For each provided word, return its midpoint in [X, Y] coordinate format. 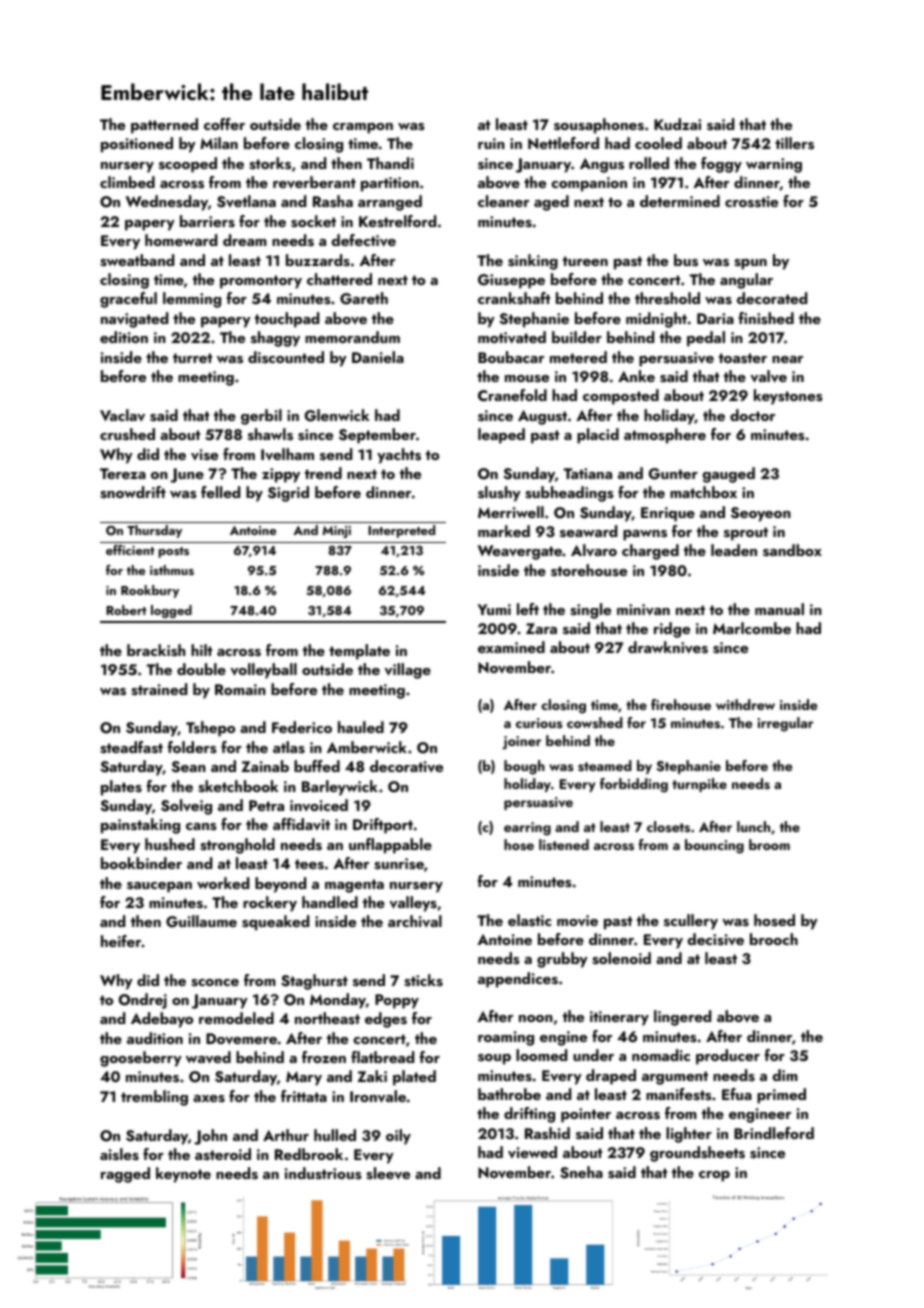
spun [750, 264]
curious [539, 723]
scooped [188, 165]
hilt [201, 650]
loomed [541, 1055]
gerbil [261, 417]
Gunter [673, 474]
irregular [785, 724]
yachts [399, 456]
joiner [521, 743]
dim [785, 1075]
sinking [533, 262]
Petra [266, 805]
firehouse [681, 704]
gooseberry [141, 1059]
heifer [121, 941]
